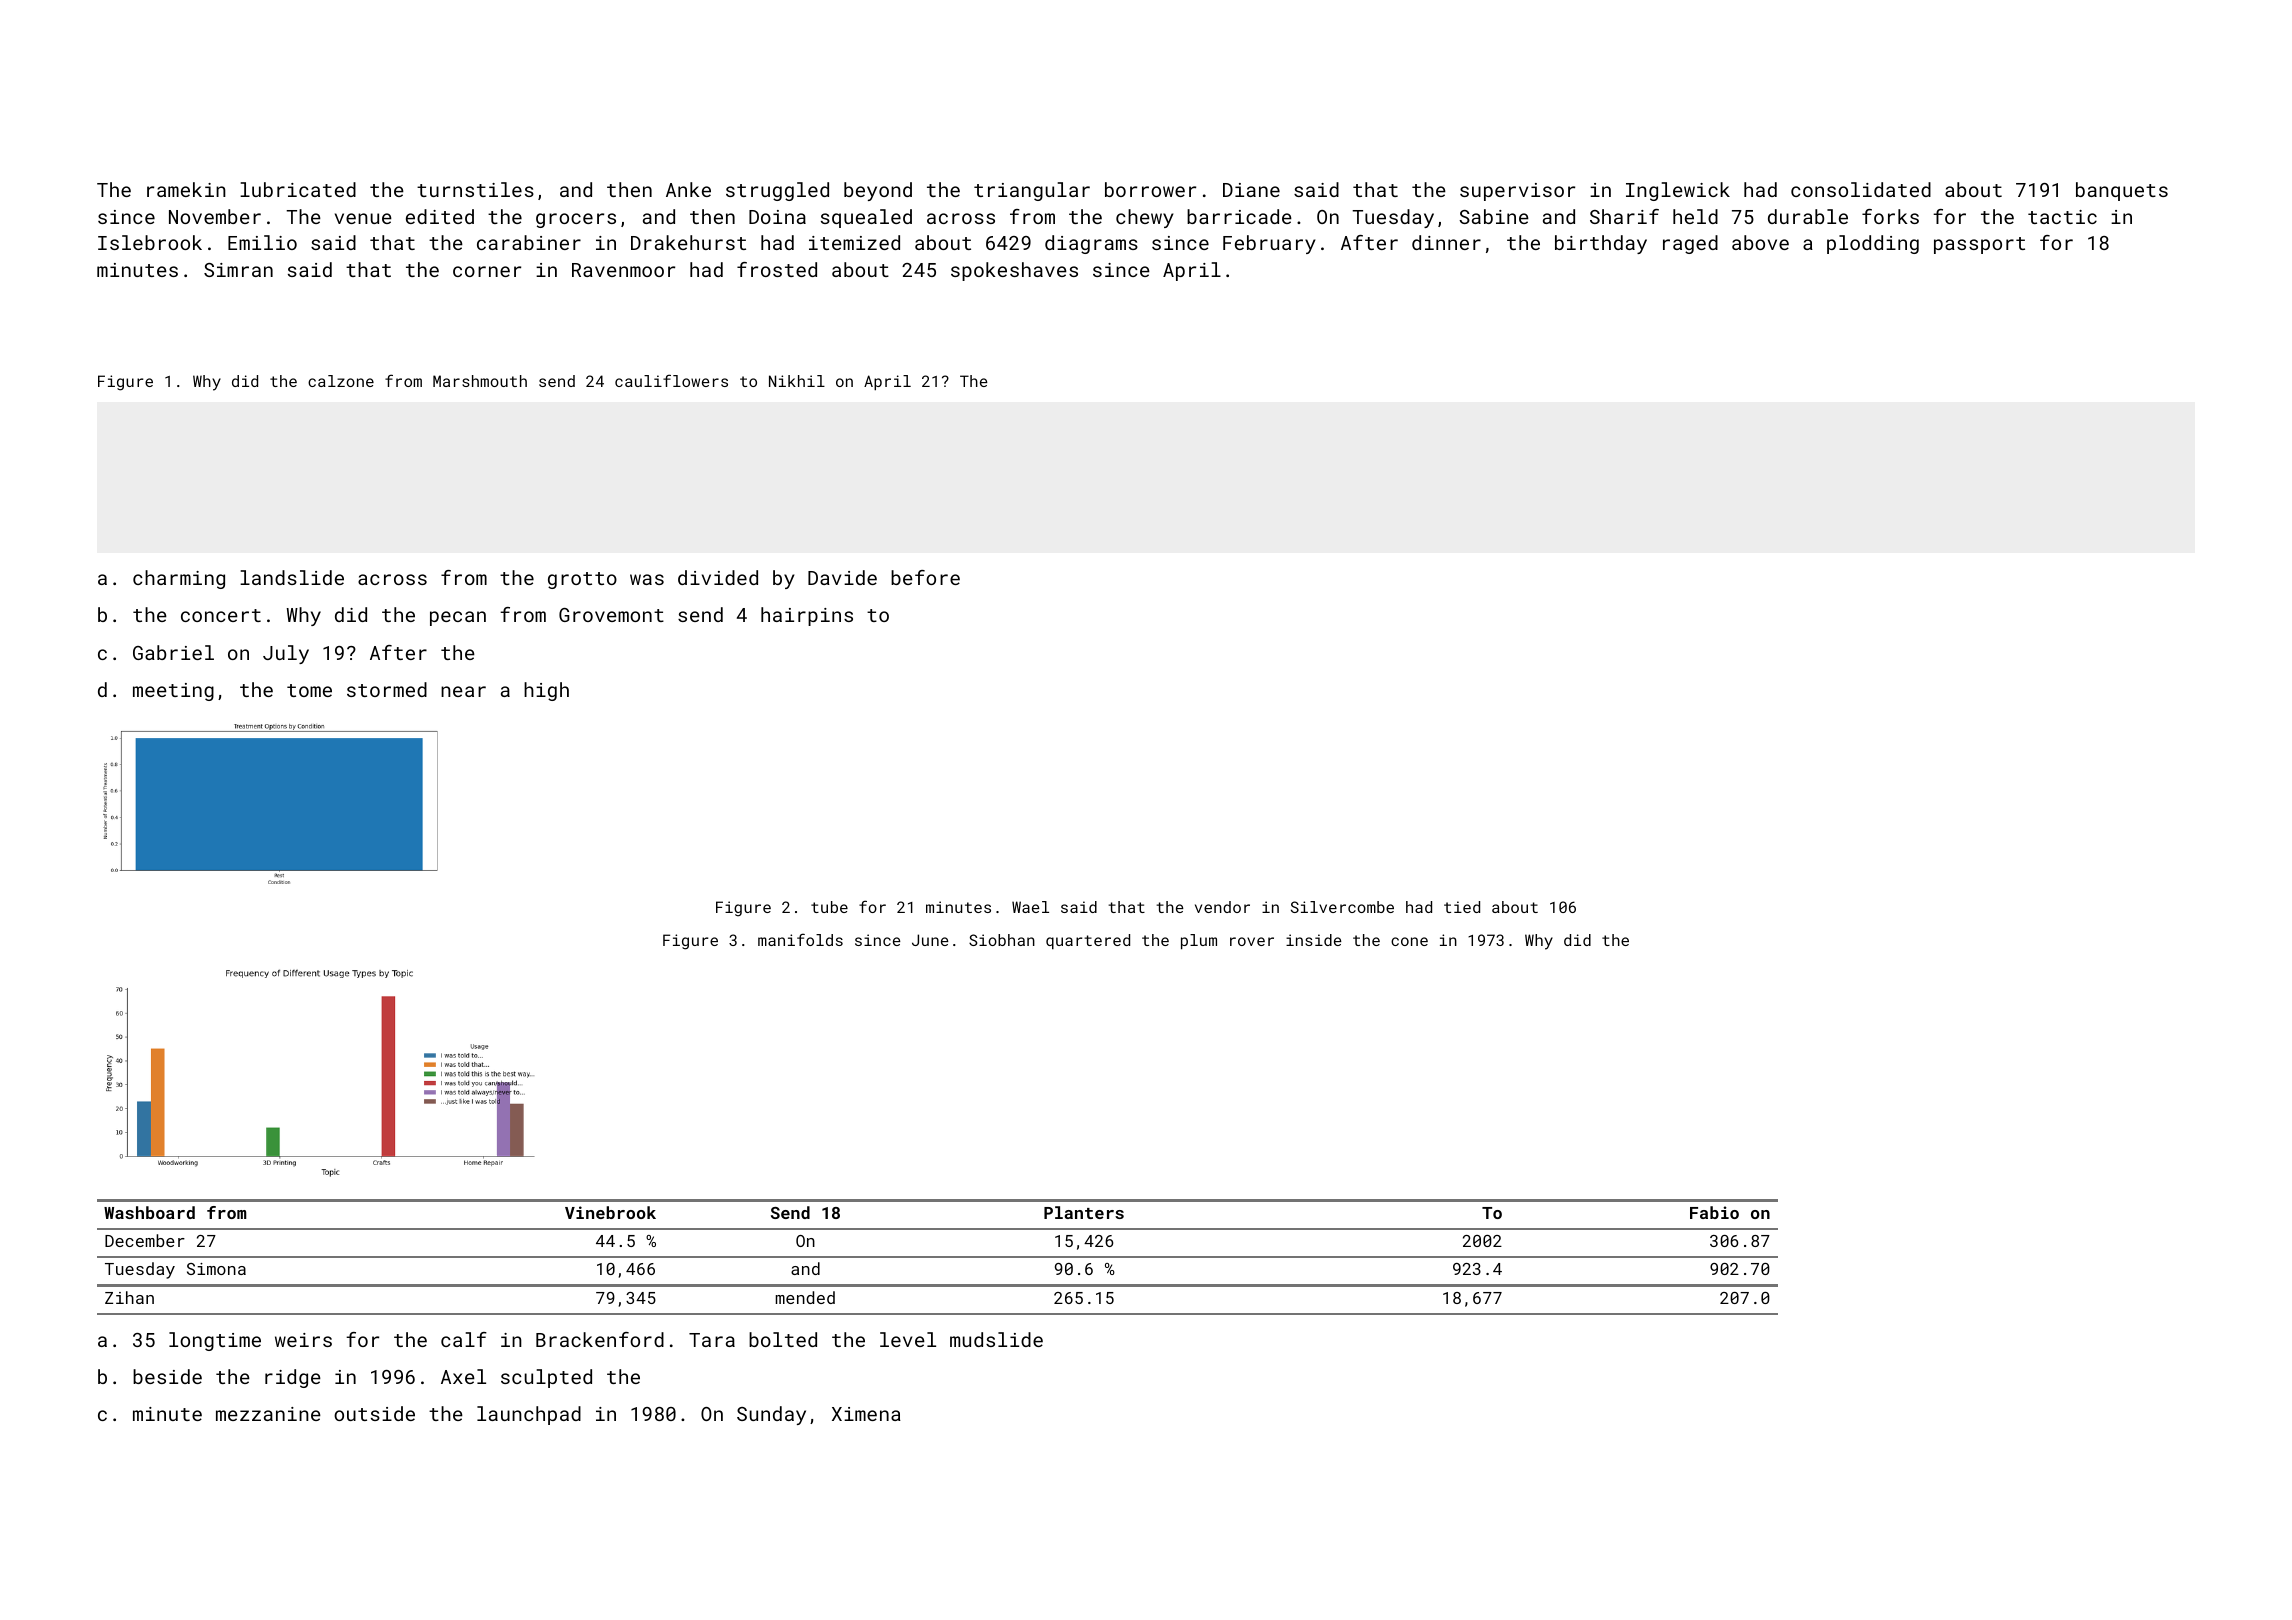 This screenshot has height=1620, width=2292. Describe the element at coordinates (1251, 190) in the screenshot. I see `Diane` at that location.
